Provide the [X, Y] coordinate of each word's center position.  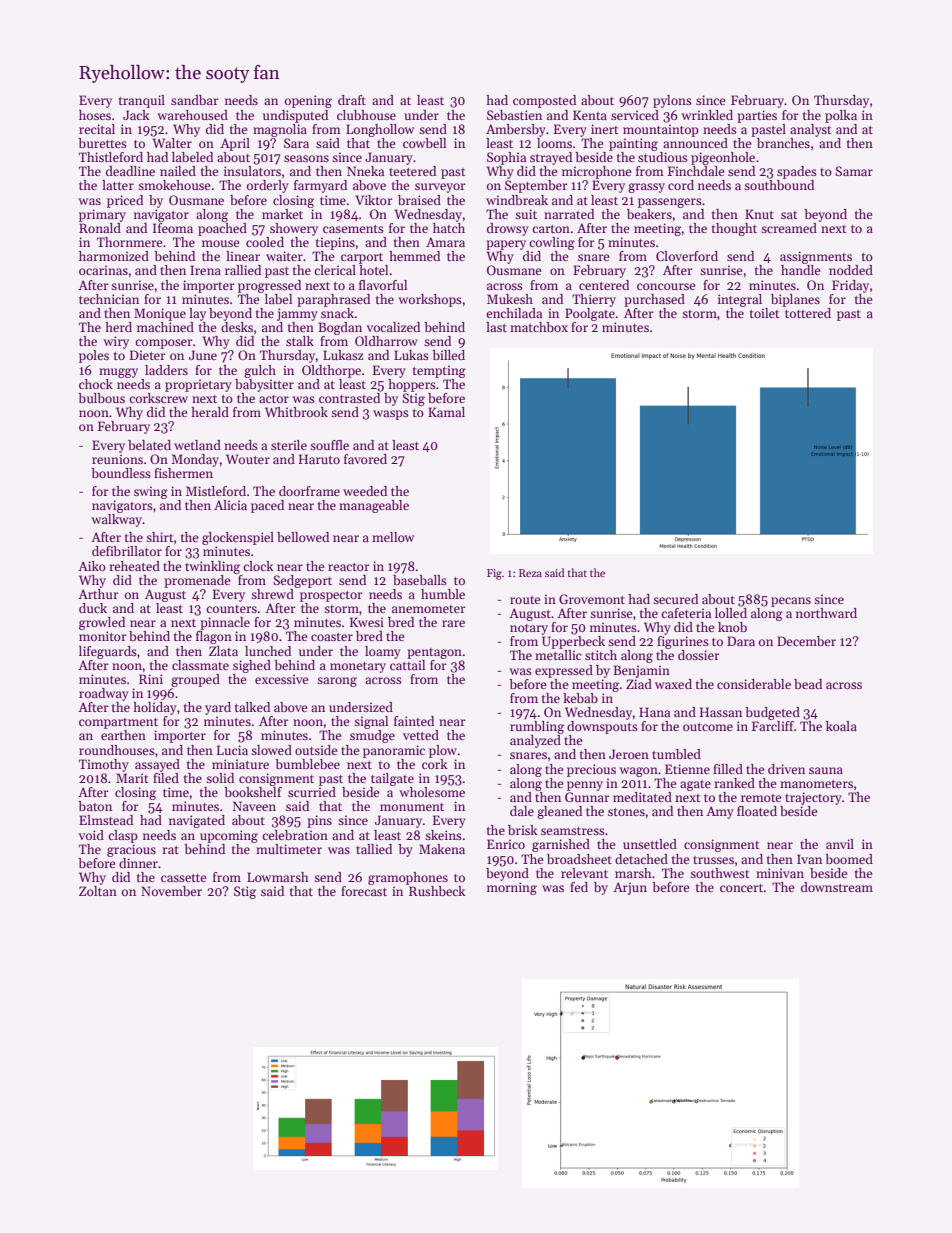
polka [841, 116]
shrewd [272, 594]
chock [96, 384]
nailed [178, 171]
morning [512, 888]
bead [808, 684]
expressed [564, 671]
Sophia [506, 158]
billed [448, 355]
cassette [184, 878]
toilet [765, 313]
